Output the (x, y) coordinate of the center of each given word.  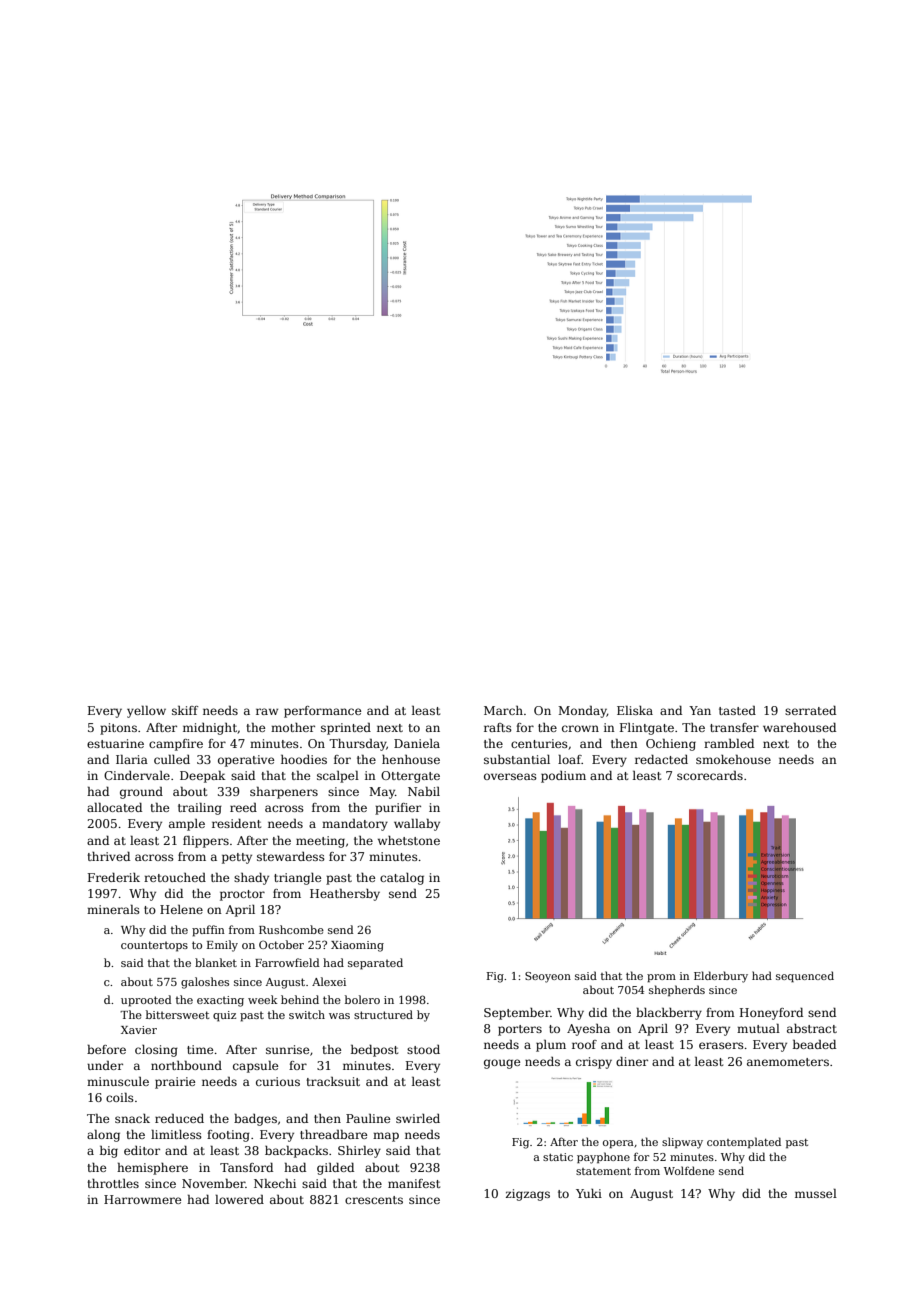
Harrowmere (142, 1199)
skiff (185, 710)
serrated (810, 710)
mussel (816, 1193)
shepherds (677, 990)
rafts (498, 727)
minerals (113, 909)
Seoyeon (548, 977)
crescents (374, 1200)
